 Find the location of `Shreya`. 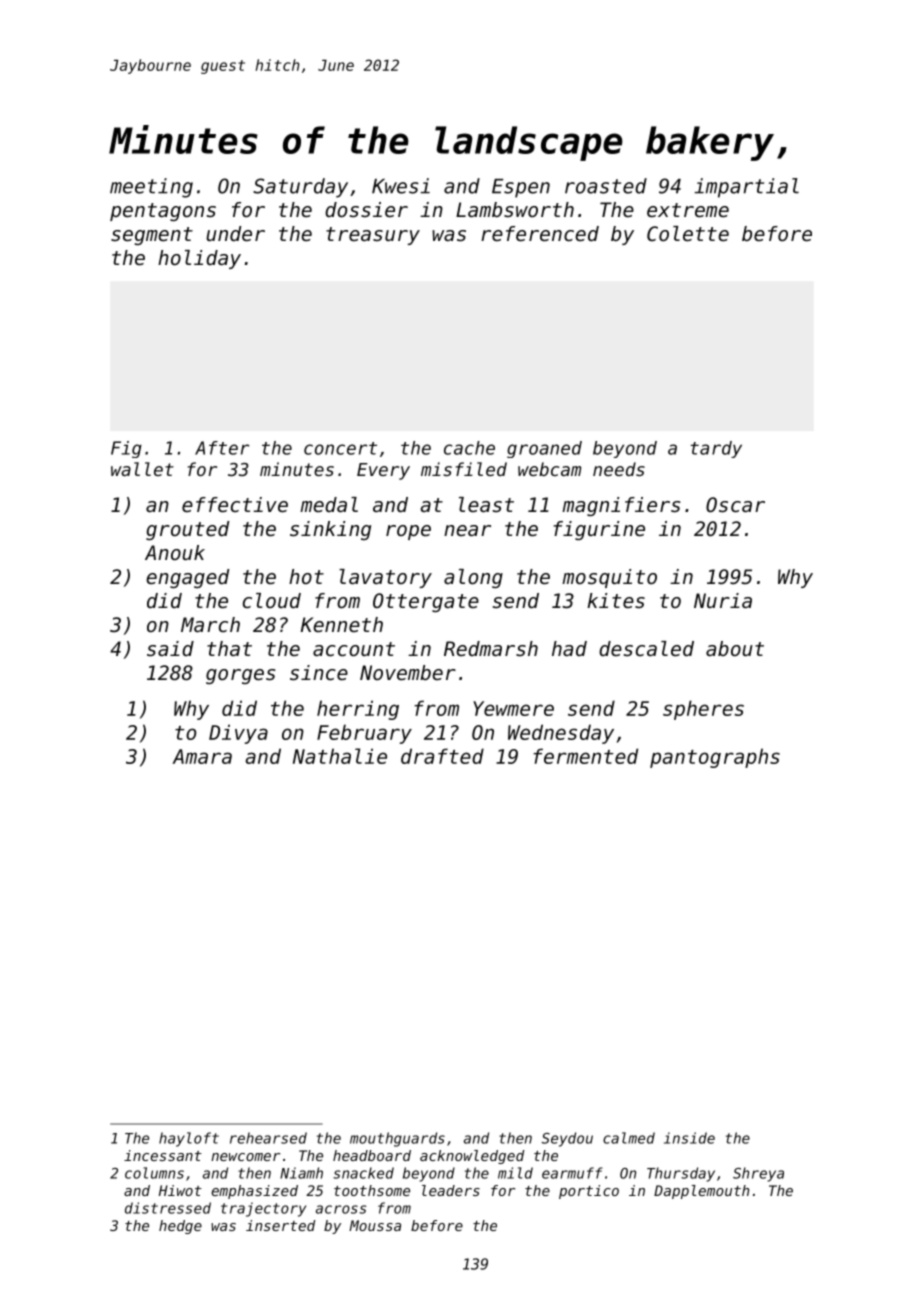

Shreya is located at coordinates (758, 1174).
